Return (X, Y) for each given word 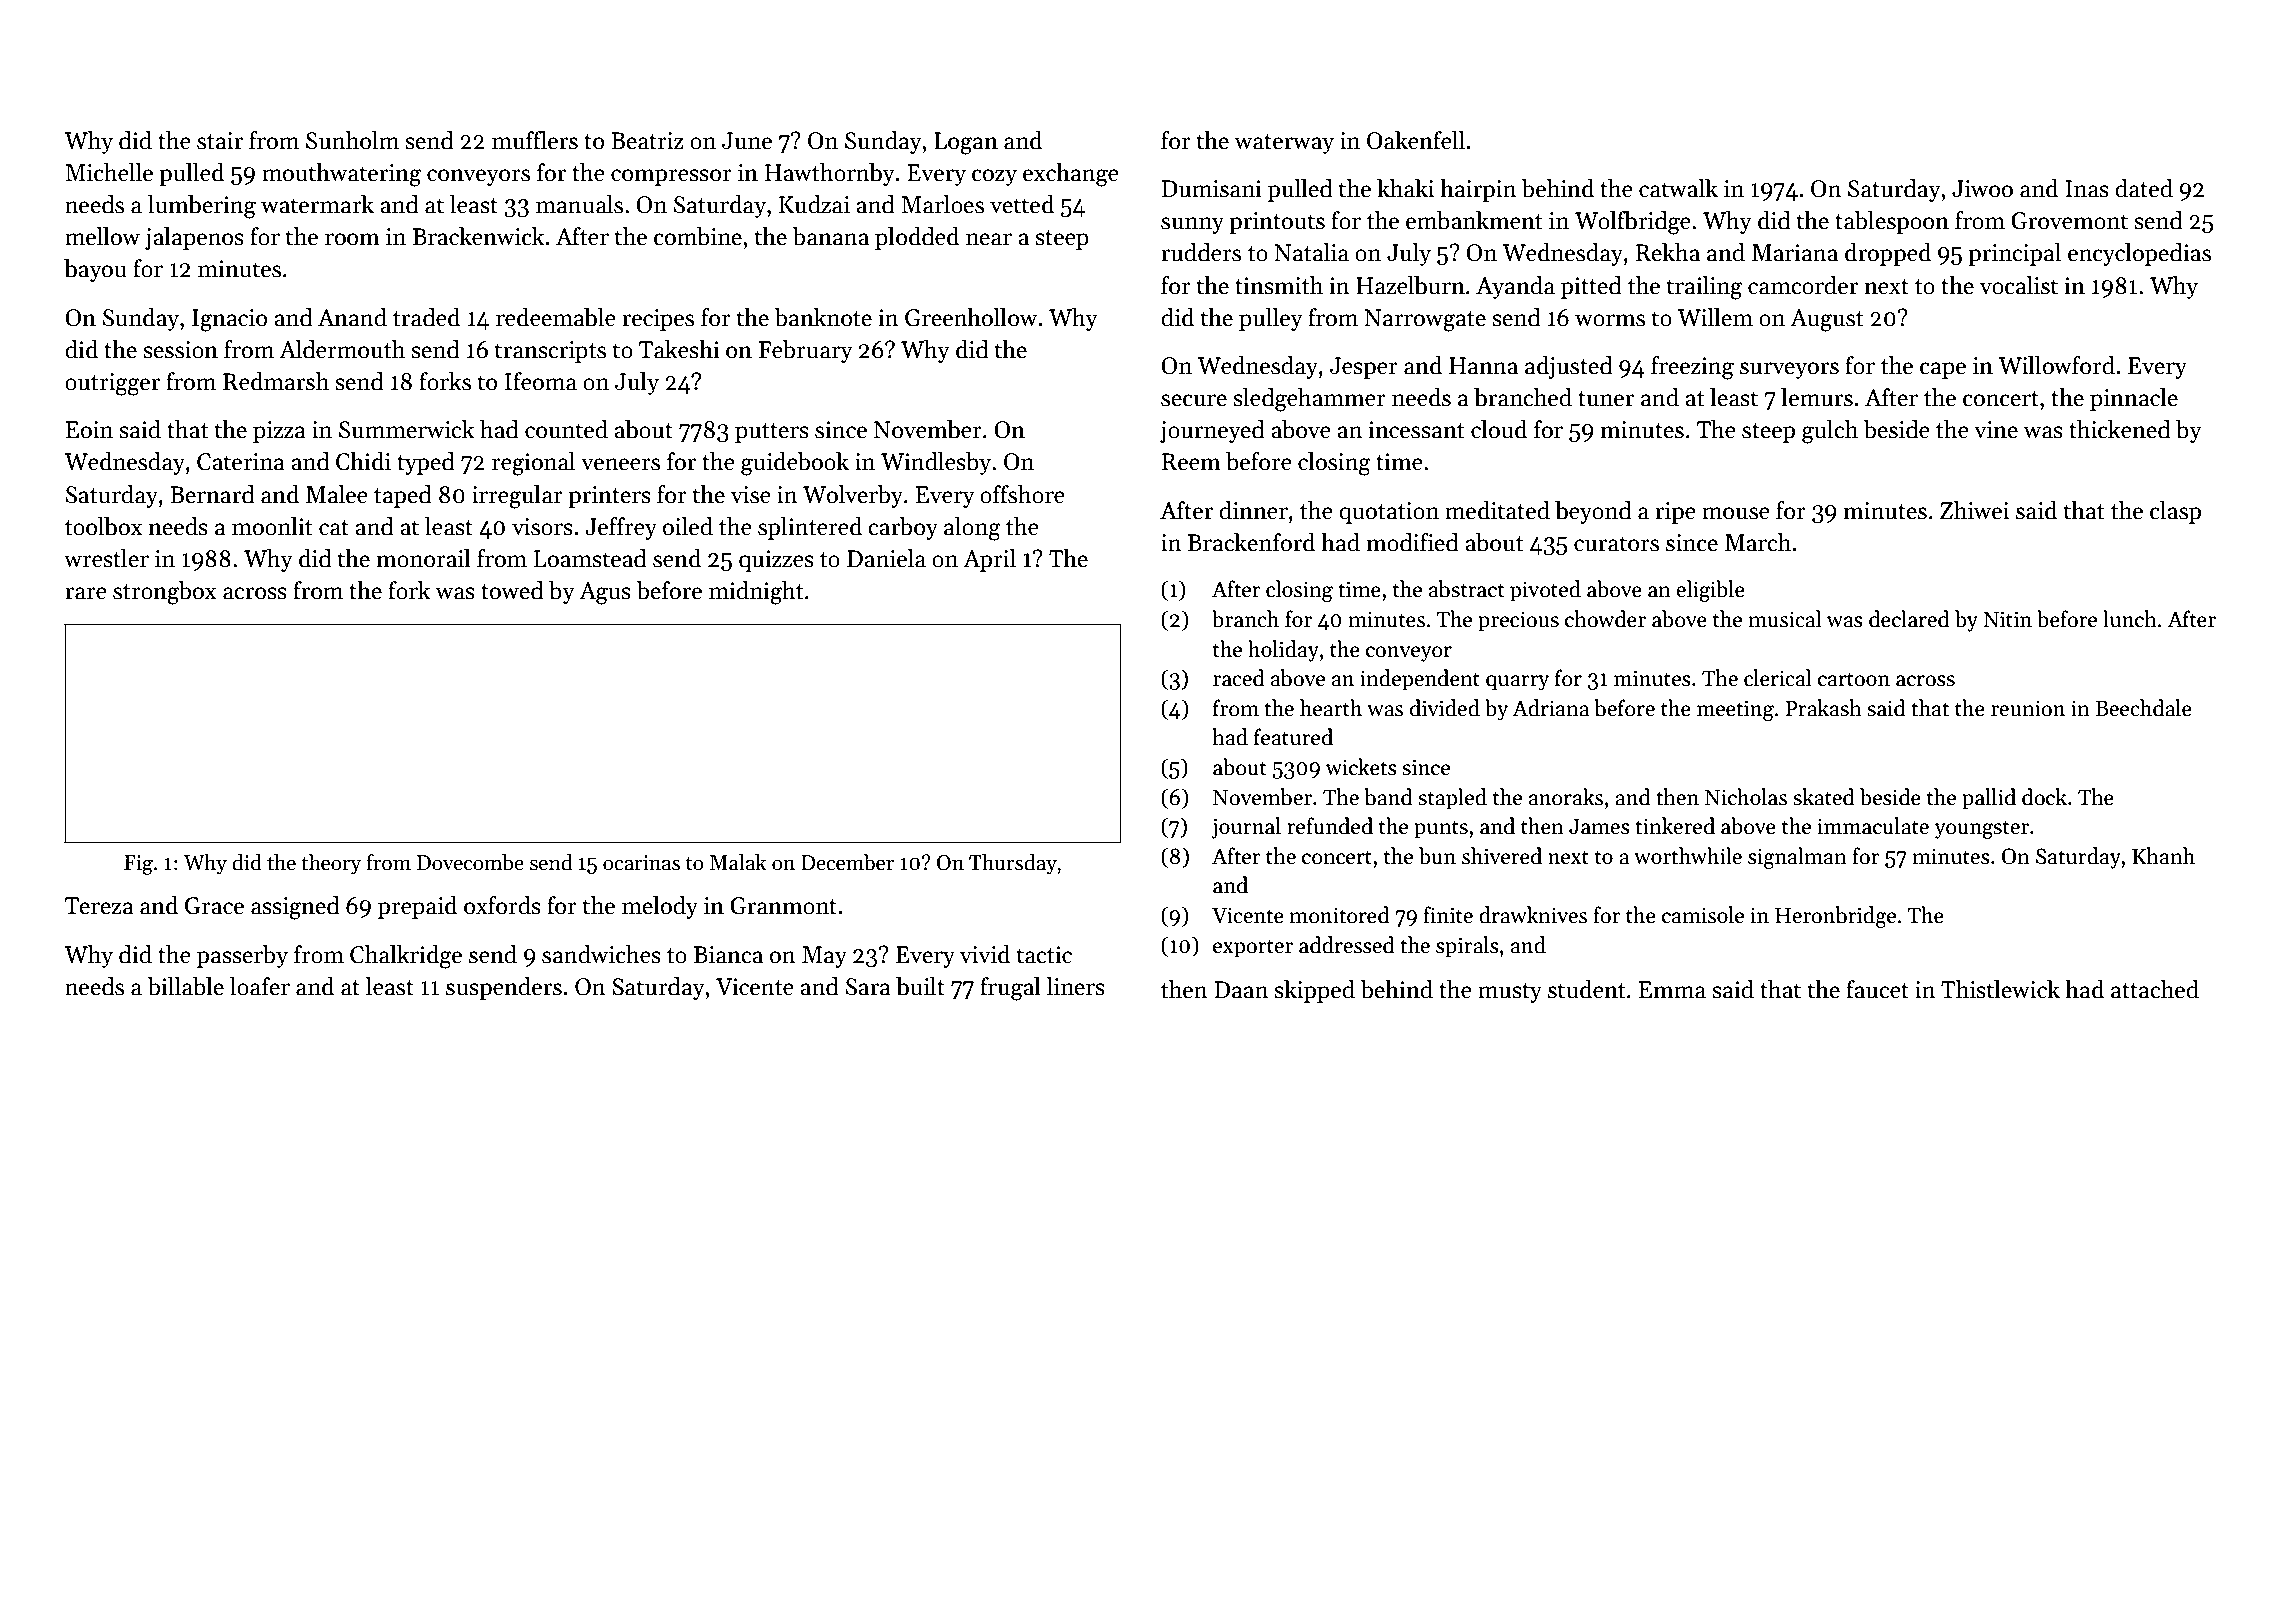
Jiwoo (1982, 189)
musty (1510, 993)
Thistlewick (2000, 989)
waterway (1284, 144)
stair (220, 141)
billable (185, 986)
